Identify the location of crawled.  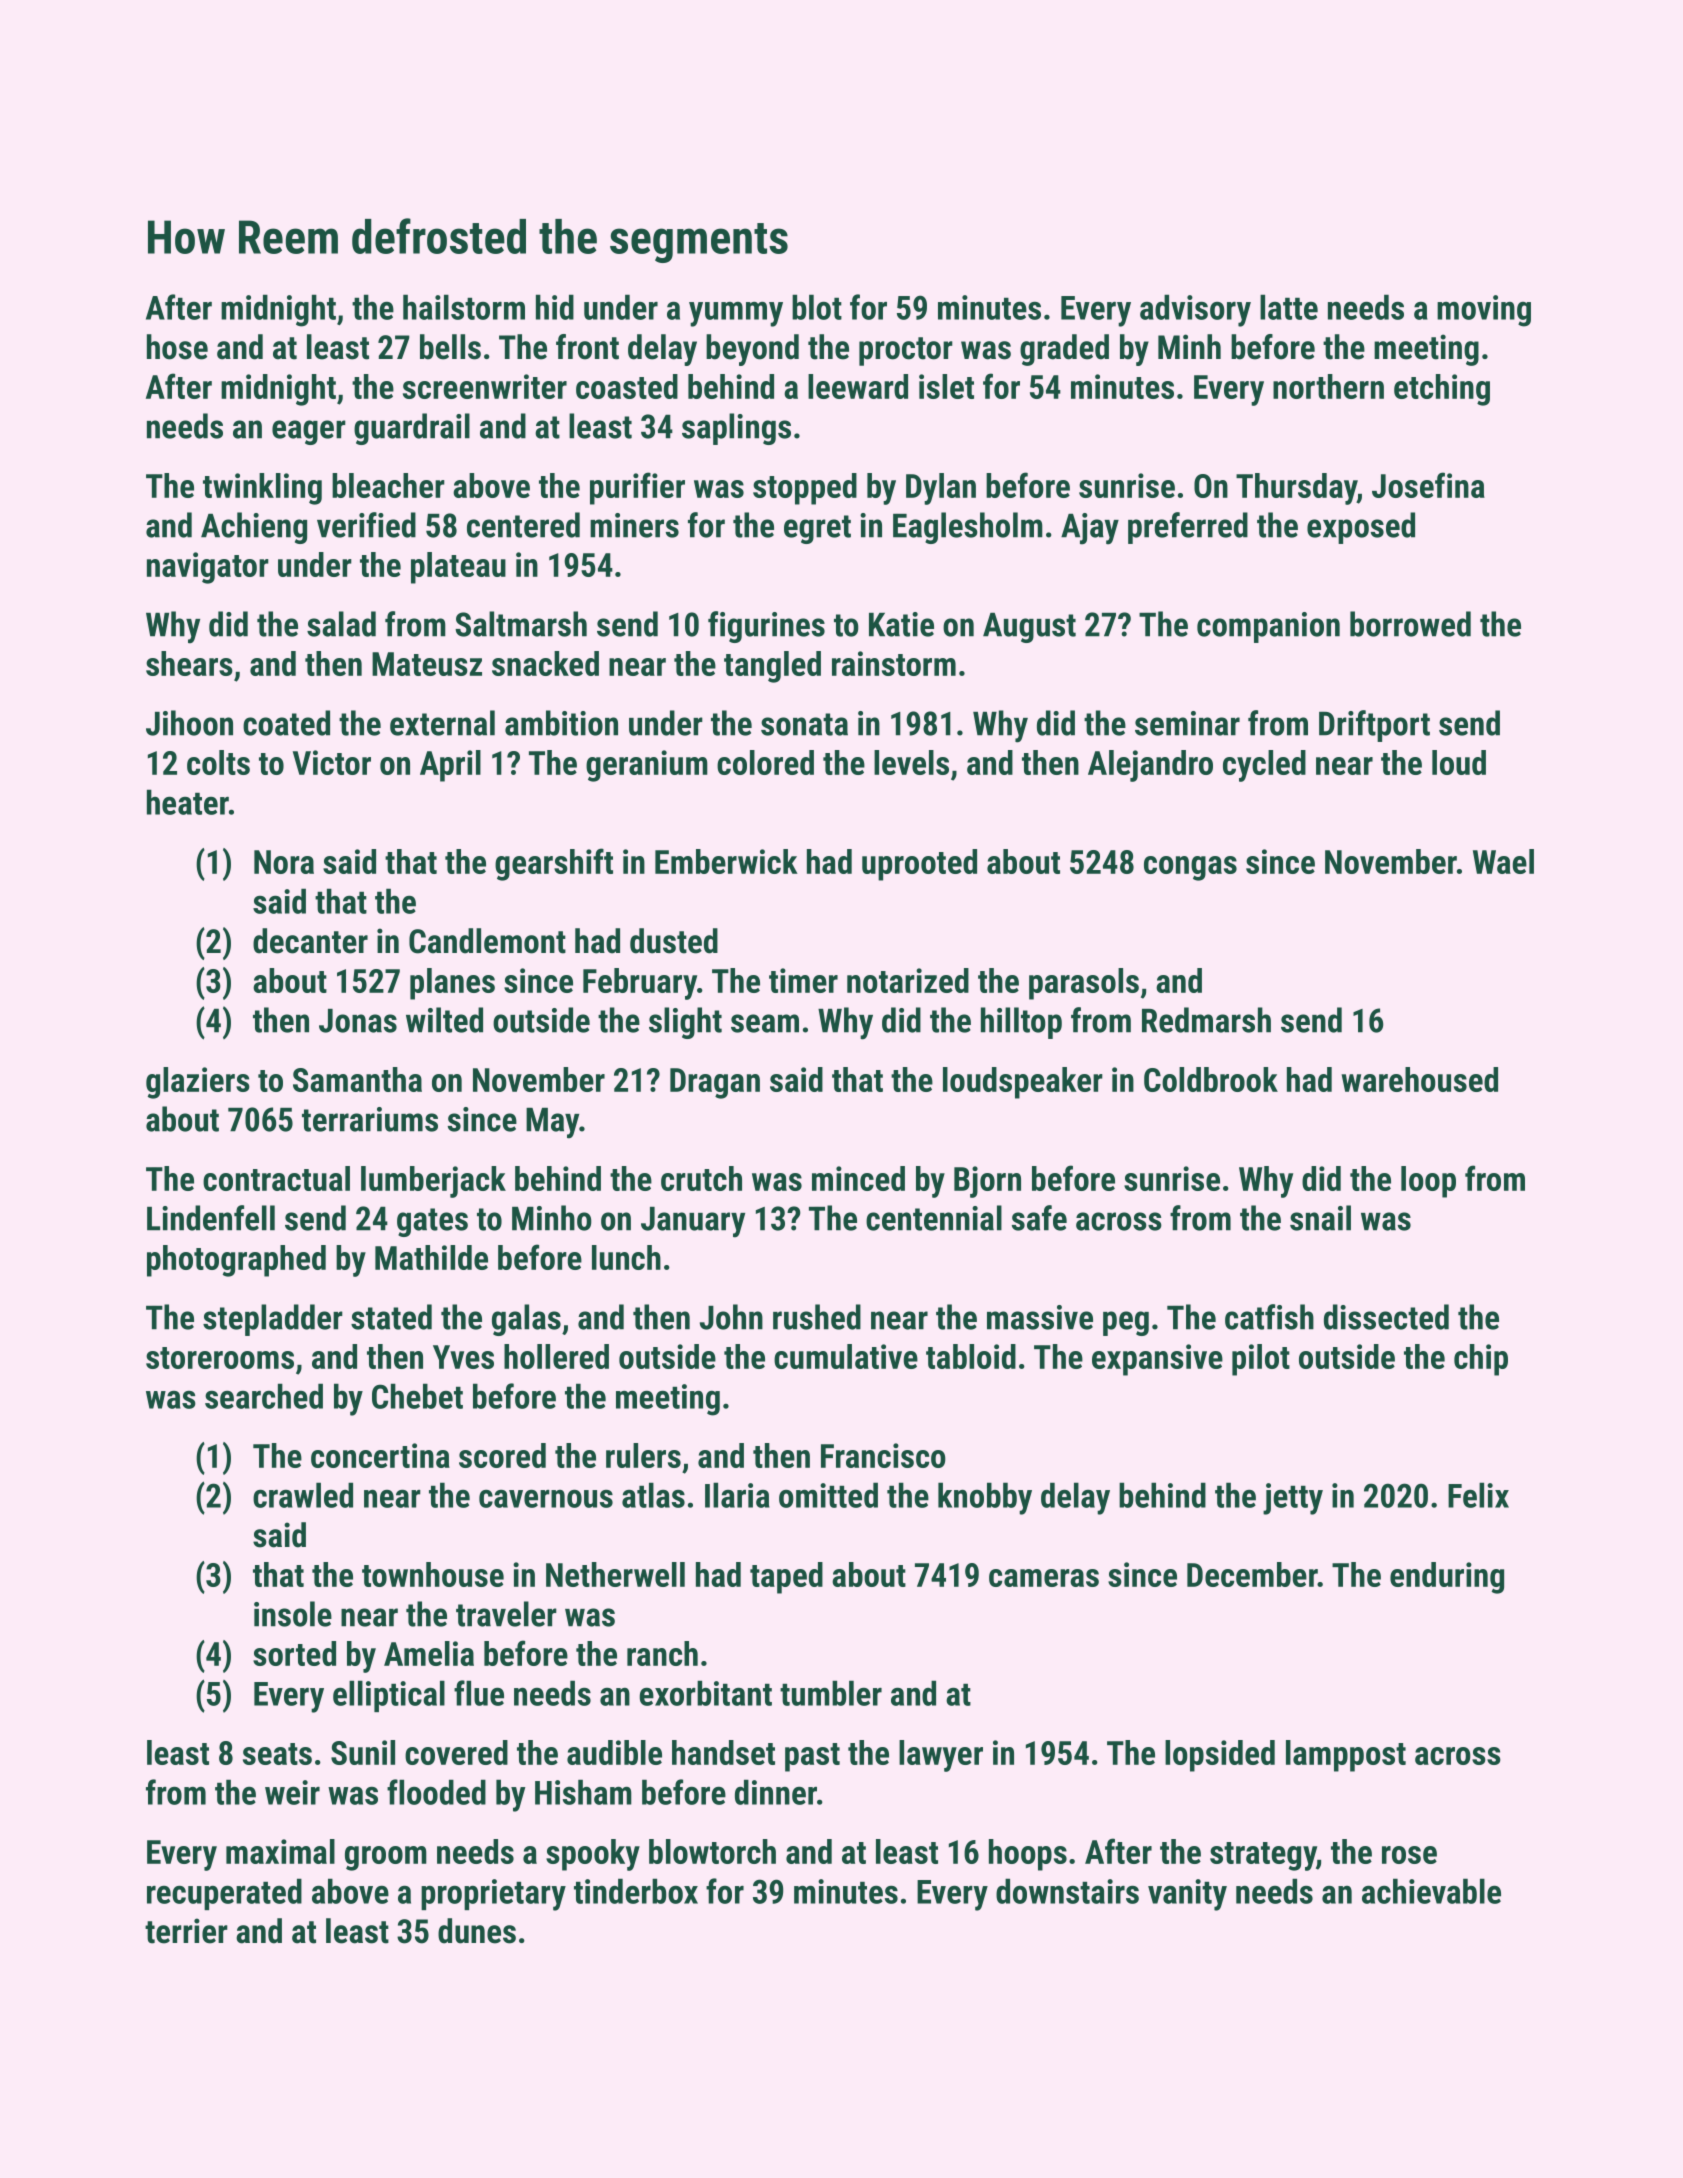
(303, 1495).
